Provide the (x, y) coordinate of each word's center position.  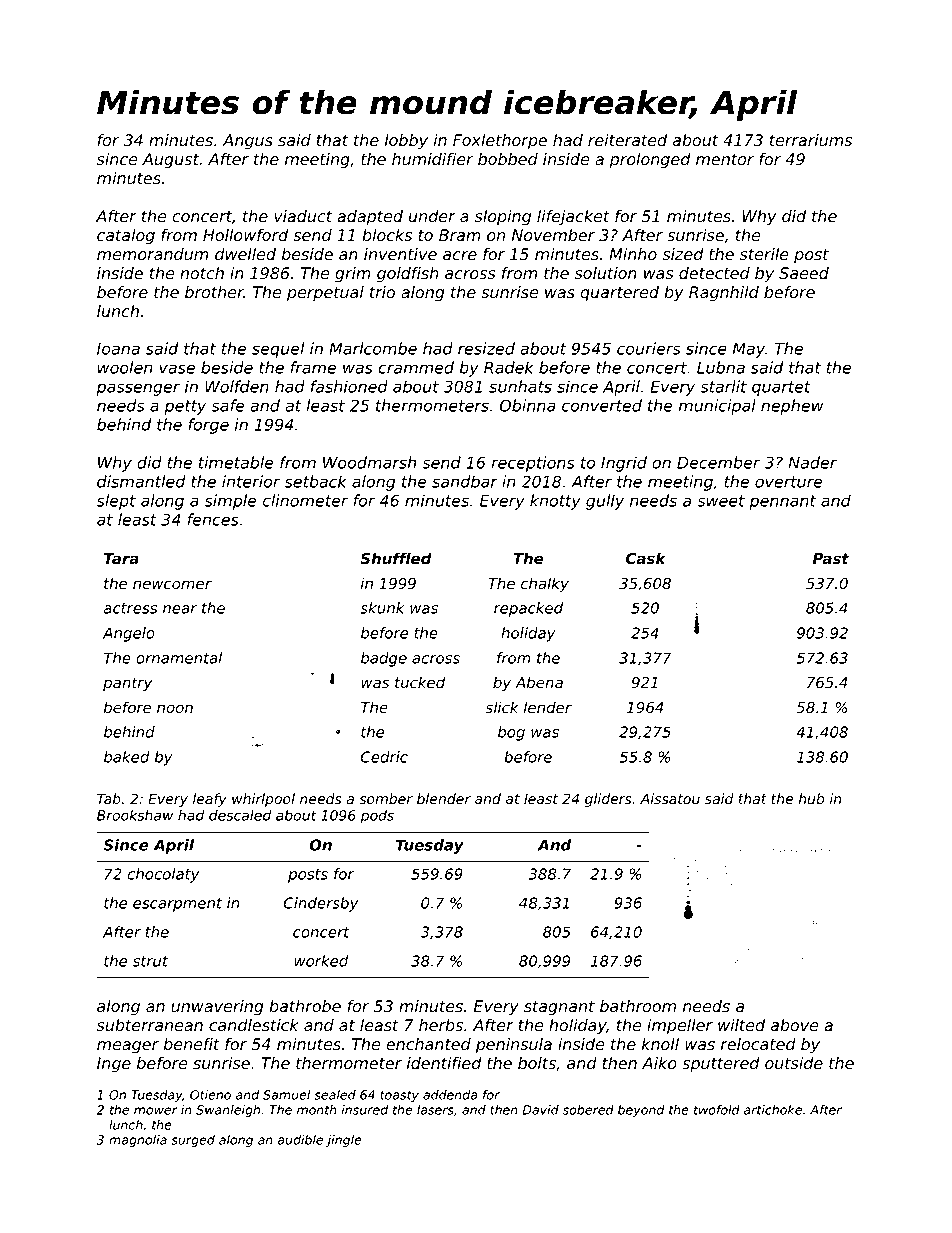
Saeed (804, 273)
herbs (441, 1025)
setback (316, 481)
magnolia (138, 1141)
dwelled (245, 254)
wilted (741, 1025)
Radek (509, 367)
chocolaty (163, 875)
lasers (435, 1110)
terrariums (811, 140)
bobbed (508, 159)
